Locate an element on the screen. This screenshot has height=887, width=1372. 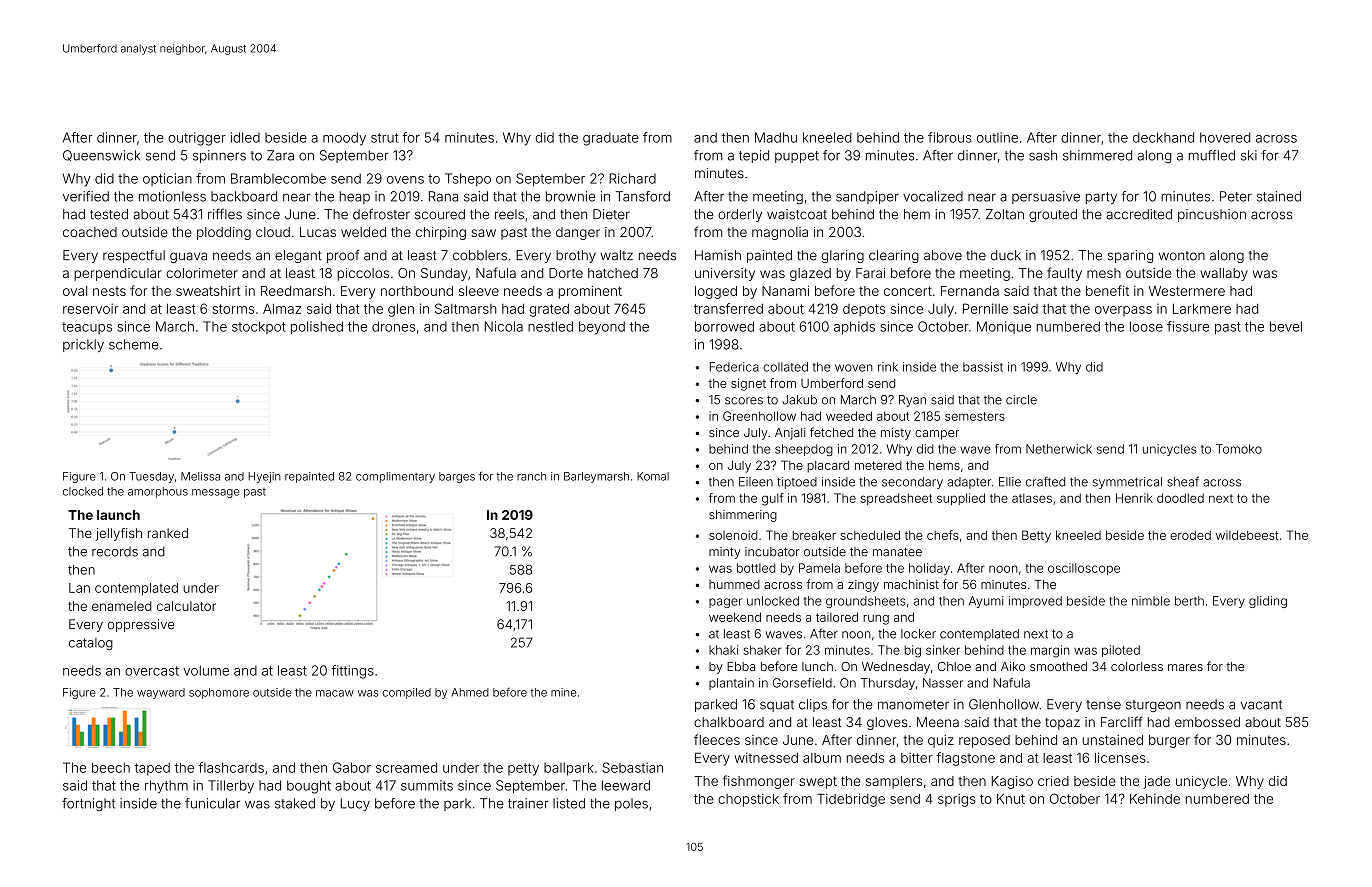
sandpiper is located at coordinates (867, 197).
